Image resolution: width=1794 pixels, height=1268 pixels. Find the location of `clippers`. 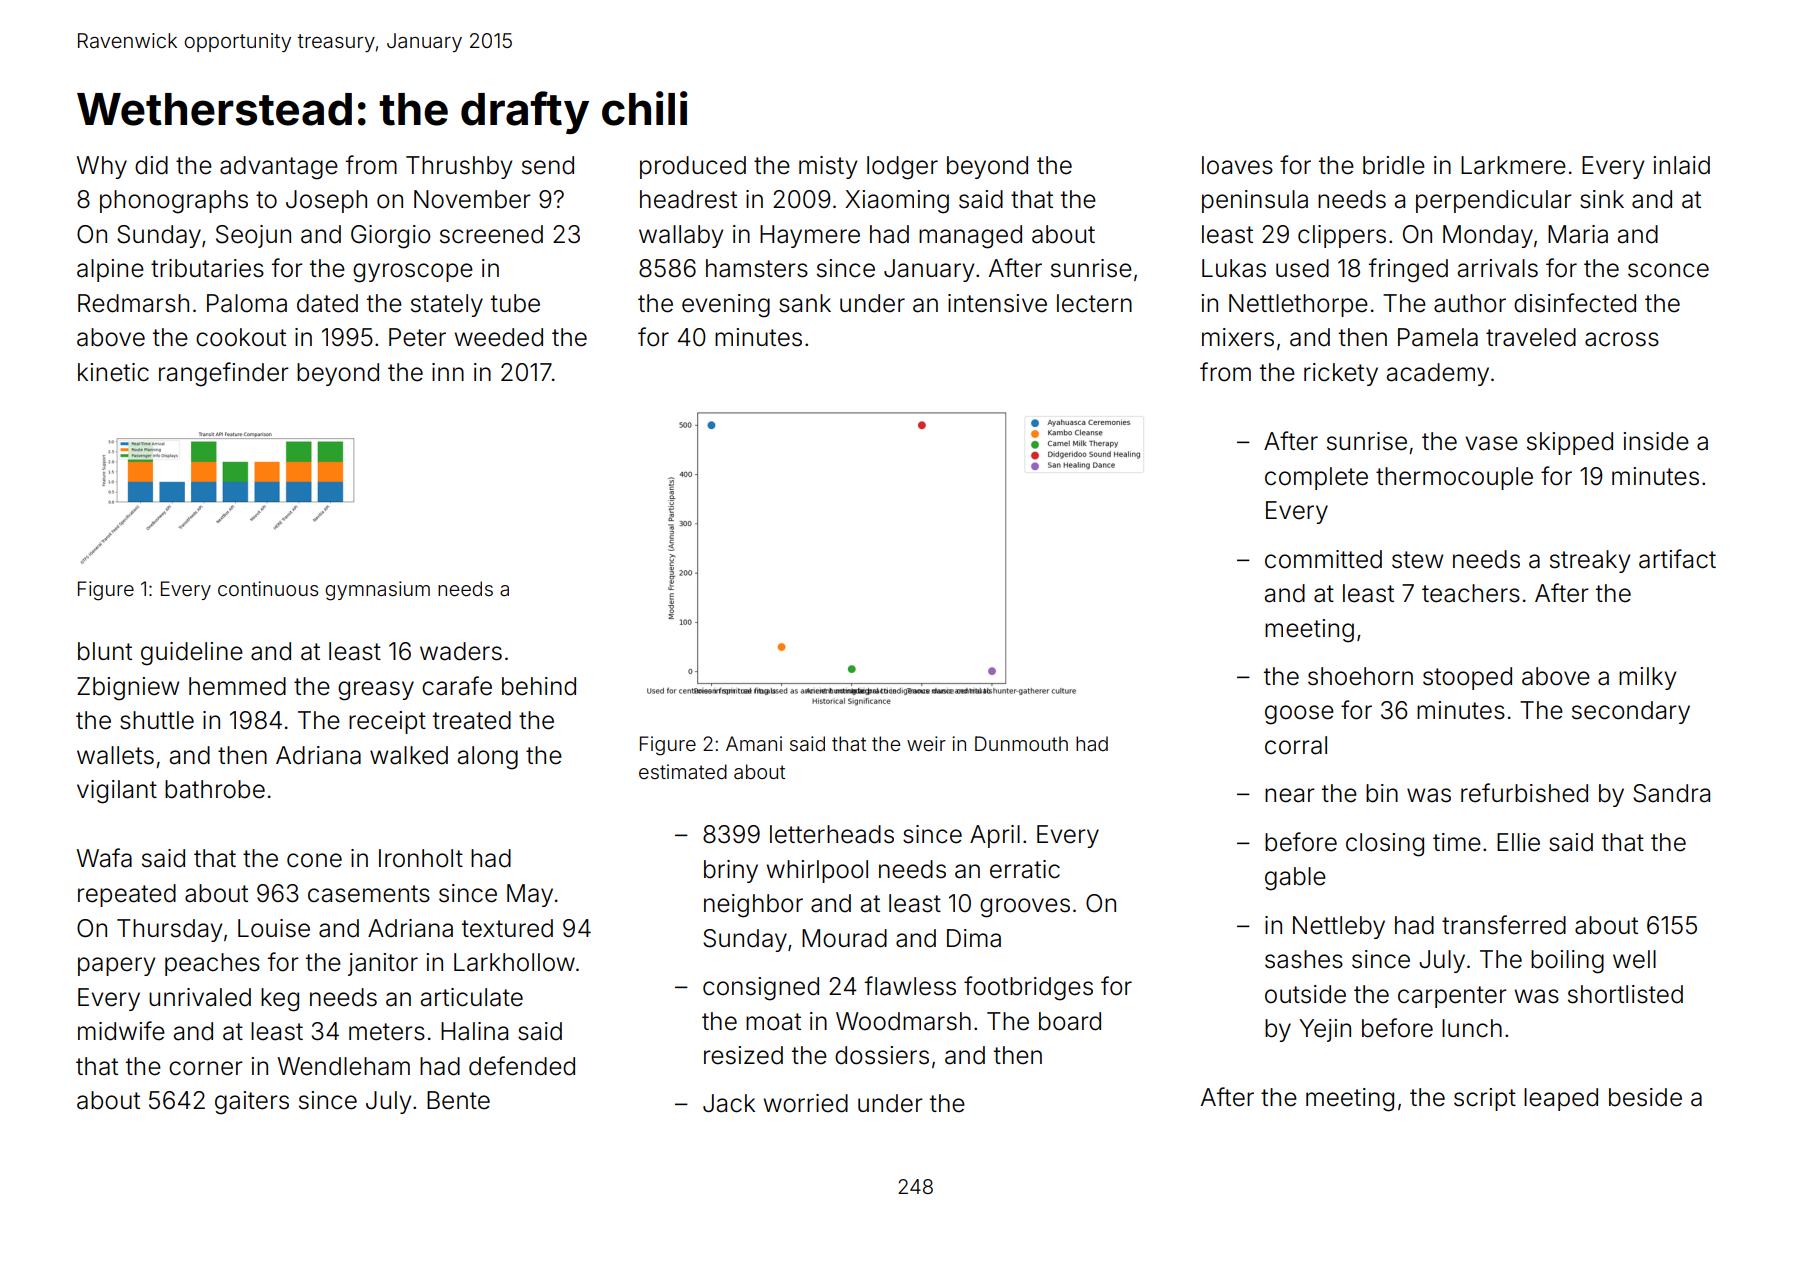

clippers is located at coordinates (1342, 236).
